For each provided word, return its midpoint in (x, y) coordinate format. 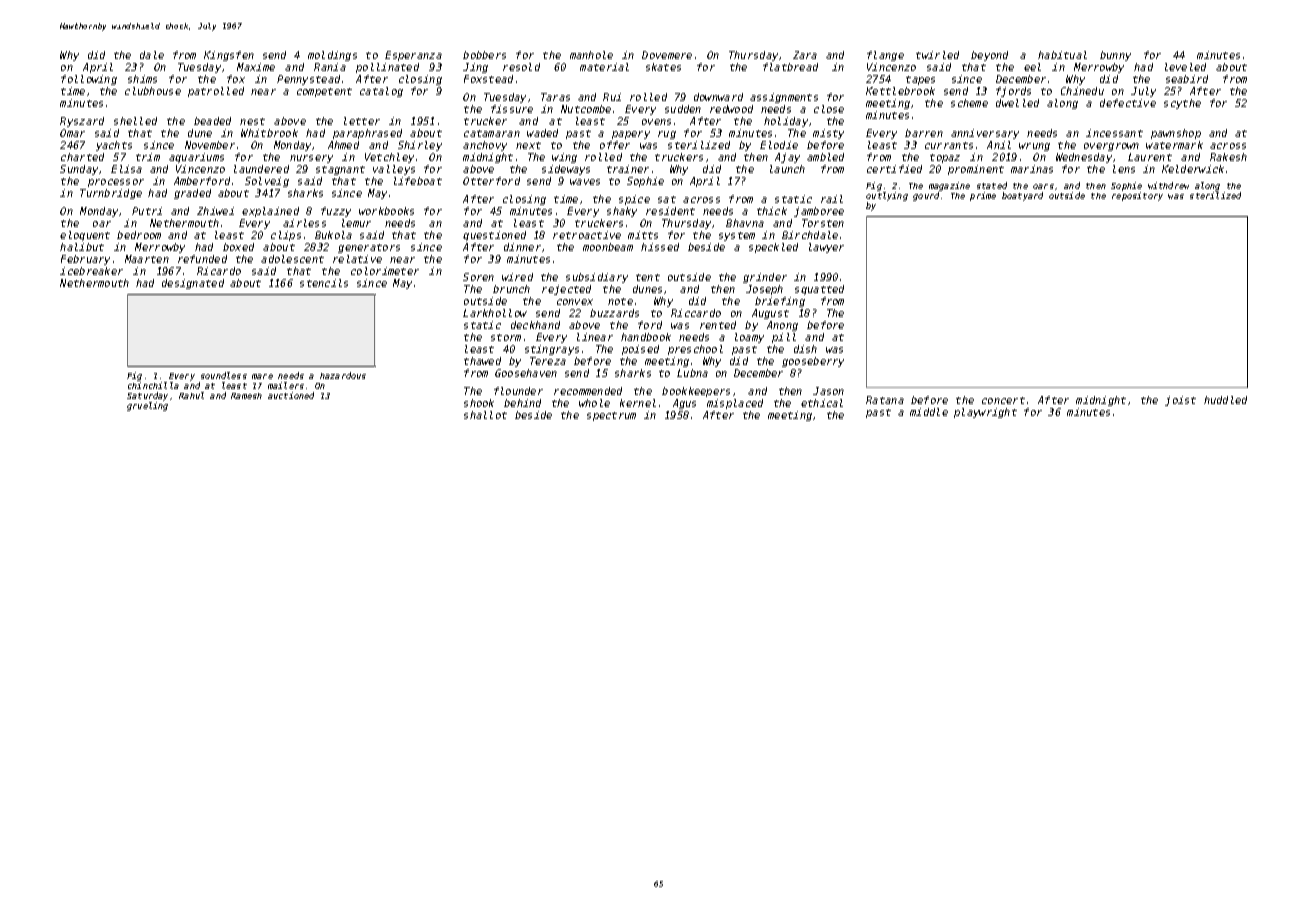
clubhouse (153, 91)
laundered (261, 169)
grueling (147, 406)
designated (193, 284)
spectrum (611, 416)
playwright (985, 413)
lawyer (826, 248)
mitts (643, 235)
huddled (1225, 400)
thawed (482, 361)
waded (542, 133)
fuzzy (336, 212)
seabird (1187, 79)
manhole (591, 55)
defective (1128, 103)
